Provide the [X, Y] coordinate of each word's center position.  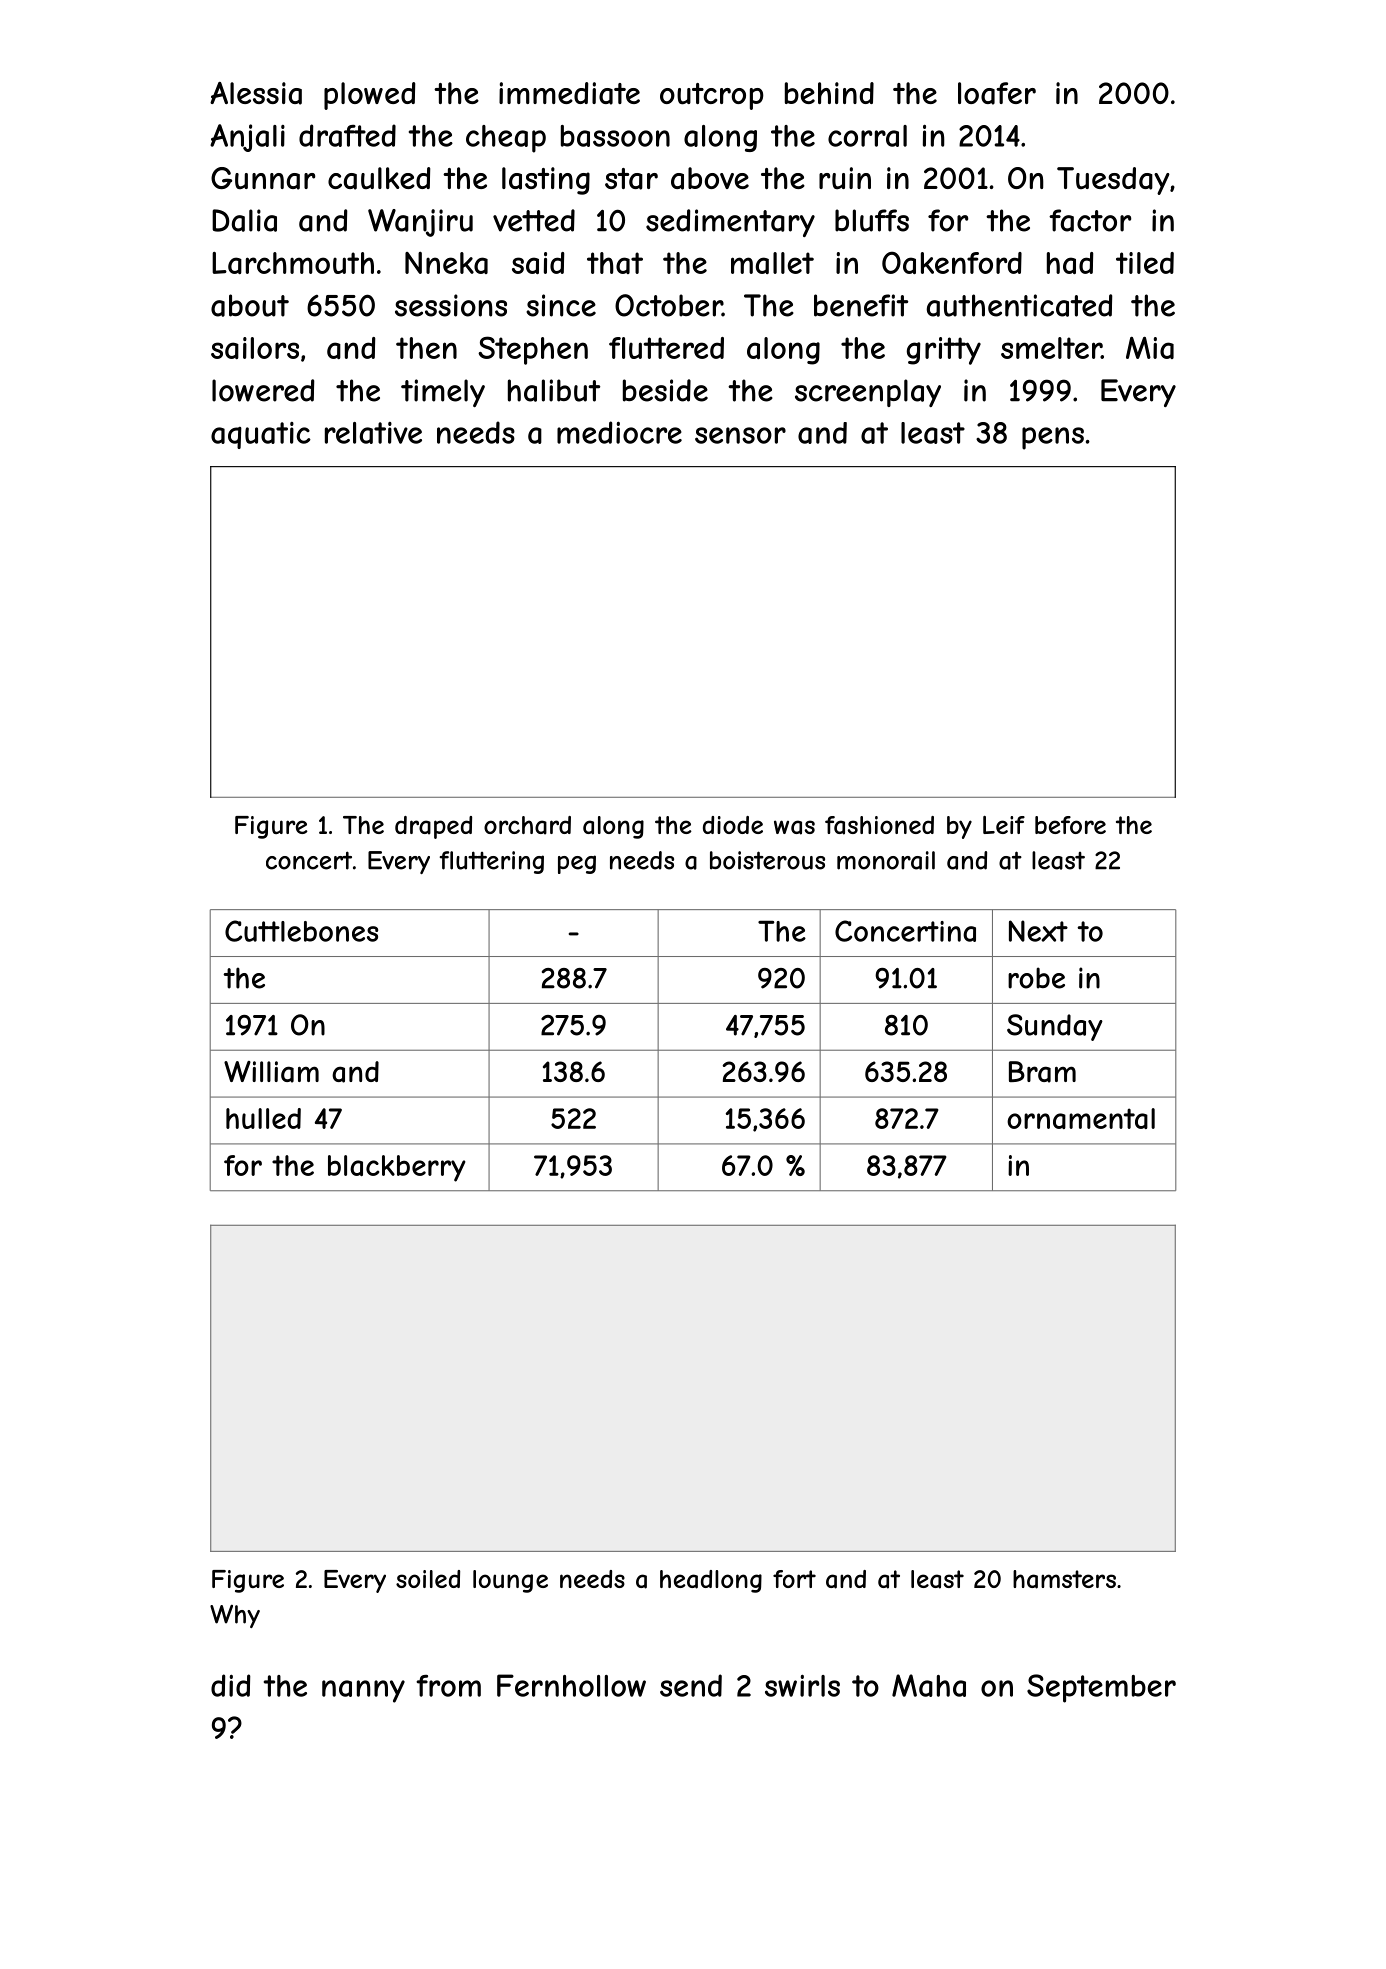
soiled [428, 1579]
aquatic [261, 435]
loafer [997, 93]
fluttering [492, 862]
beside [665, 390]
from [448, 1686]
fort [794, 1579]
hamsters [1064, 1579]
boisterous [767, 860]
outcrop [711, 96]
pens [1053, 438]
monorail [886, 860]
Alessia [256, 93]
